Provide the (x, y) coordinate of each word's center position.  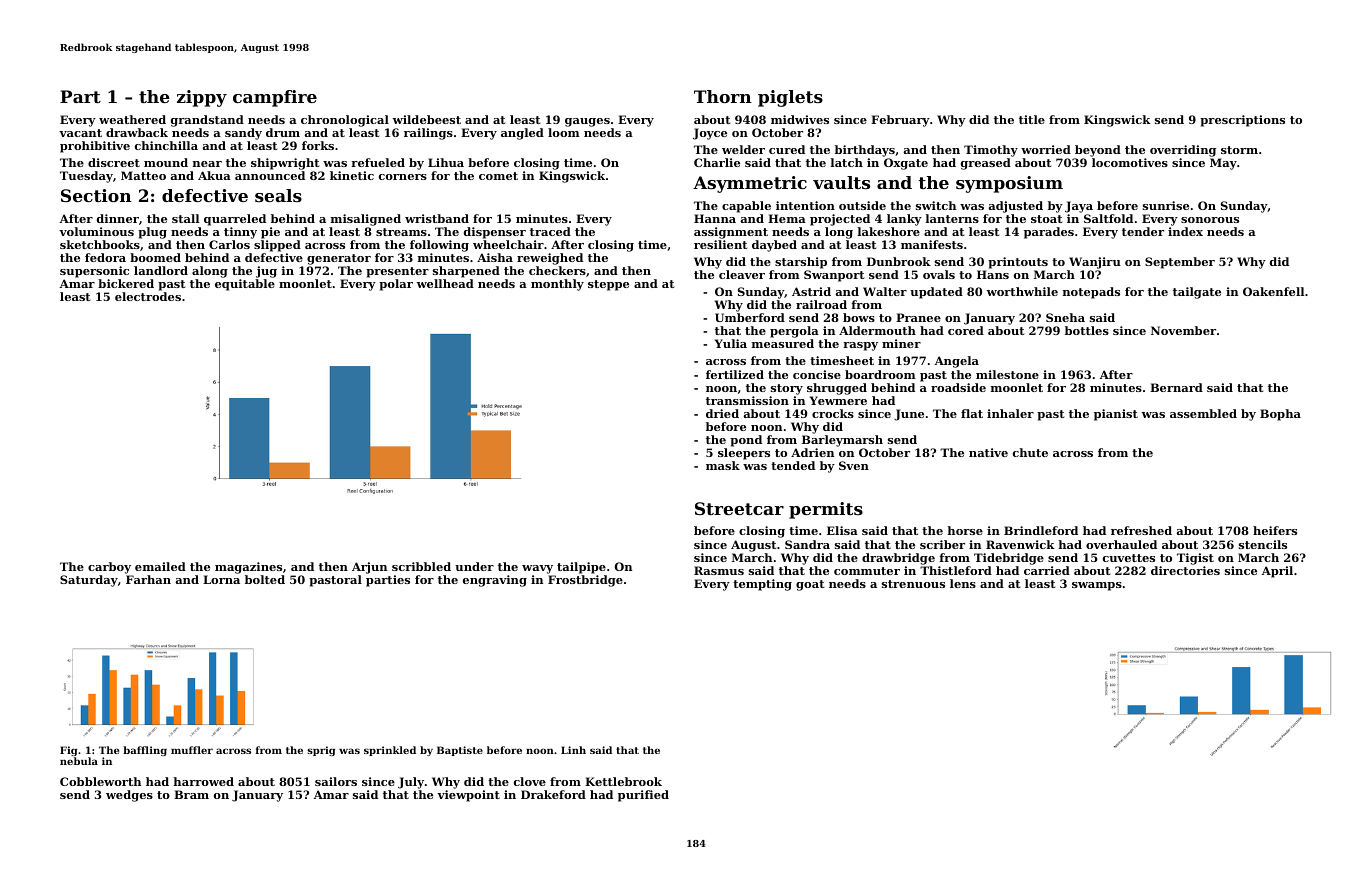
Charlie (717, 162)
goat (810, 585)
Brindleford (1041, 530)
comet (498, 176)
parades (1049, 233)
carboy (109, 568)
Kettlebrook (623, 781)
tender (1143, 231)
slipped (277, 246)
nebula (79, 761)
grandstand (207, 121)
